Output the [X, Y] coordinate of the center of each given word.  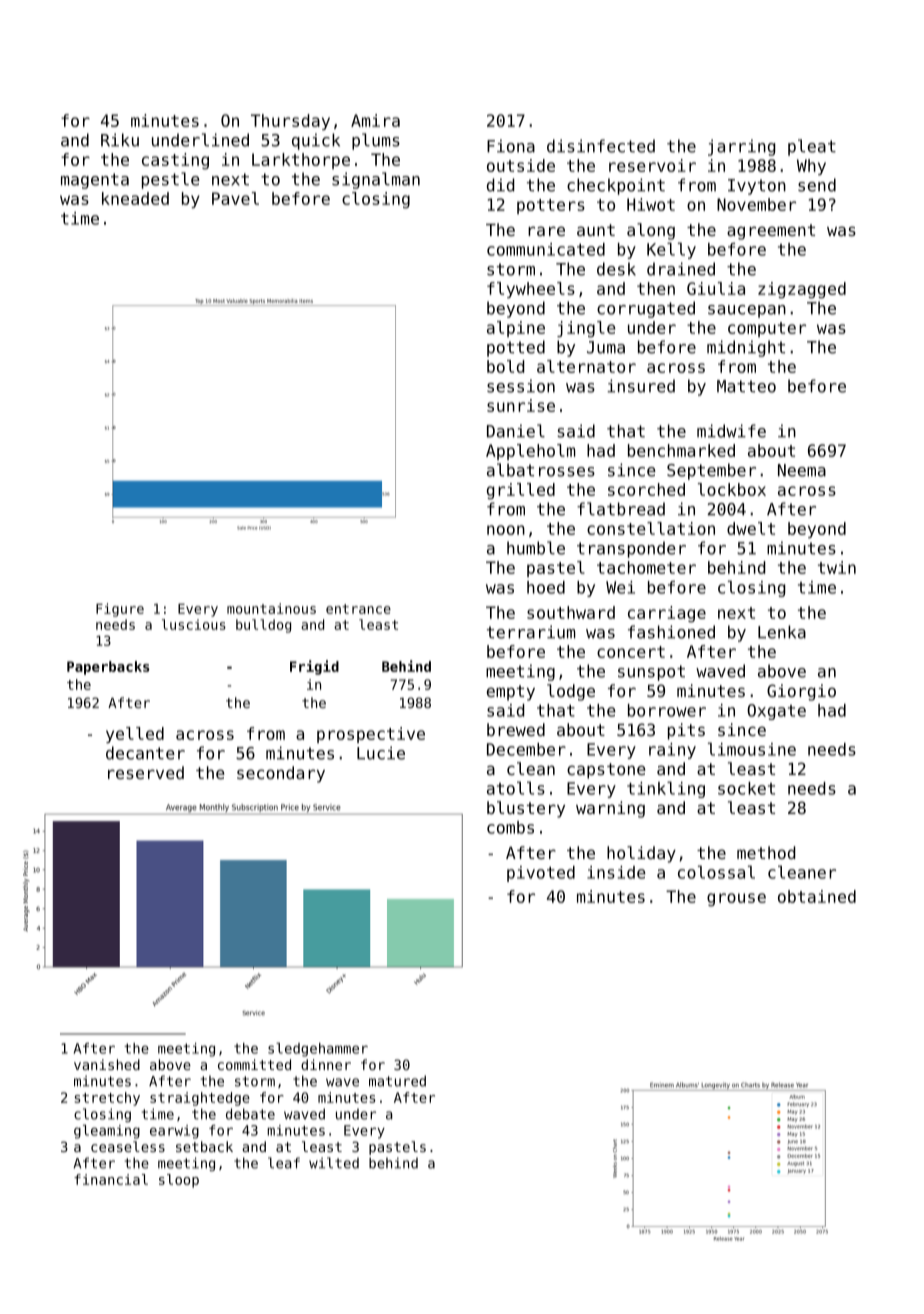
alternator [586, 366]
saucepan [747, 311]
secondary [281, 774]
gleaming [107, 1132]
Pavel [235, 198]
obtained [817, 896]
